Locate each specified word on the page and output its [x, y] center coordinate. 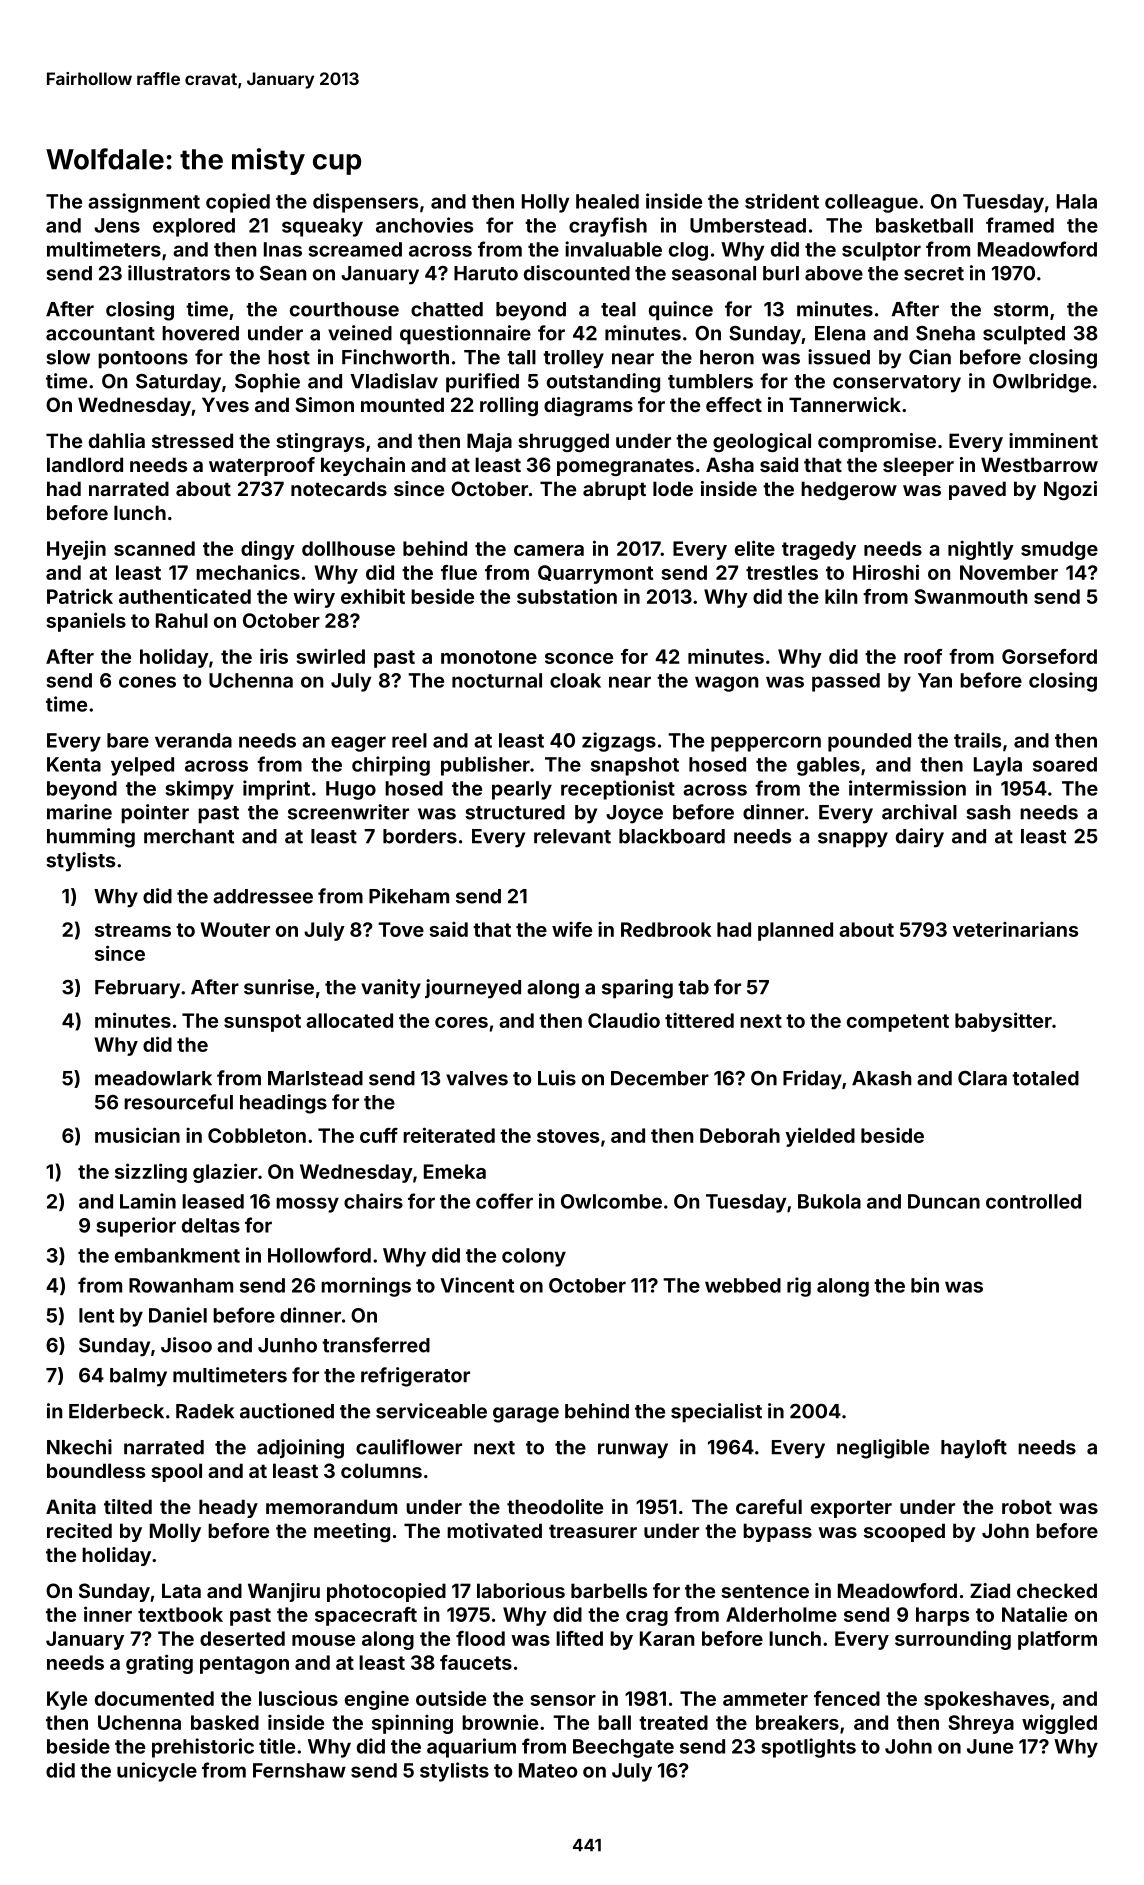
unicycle [157, 1772]
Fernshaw [299, 1770]
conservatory [897, 384]
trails [977, 740]
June [990, 1746]
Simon [324, 404]
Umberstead [748, 225]
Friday [812, 1080]
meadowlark [153, 1078]
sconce [579, 658]
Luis [557, 1078]
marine [79, 812]
